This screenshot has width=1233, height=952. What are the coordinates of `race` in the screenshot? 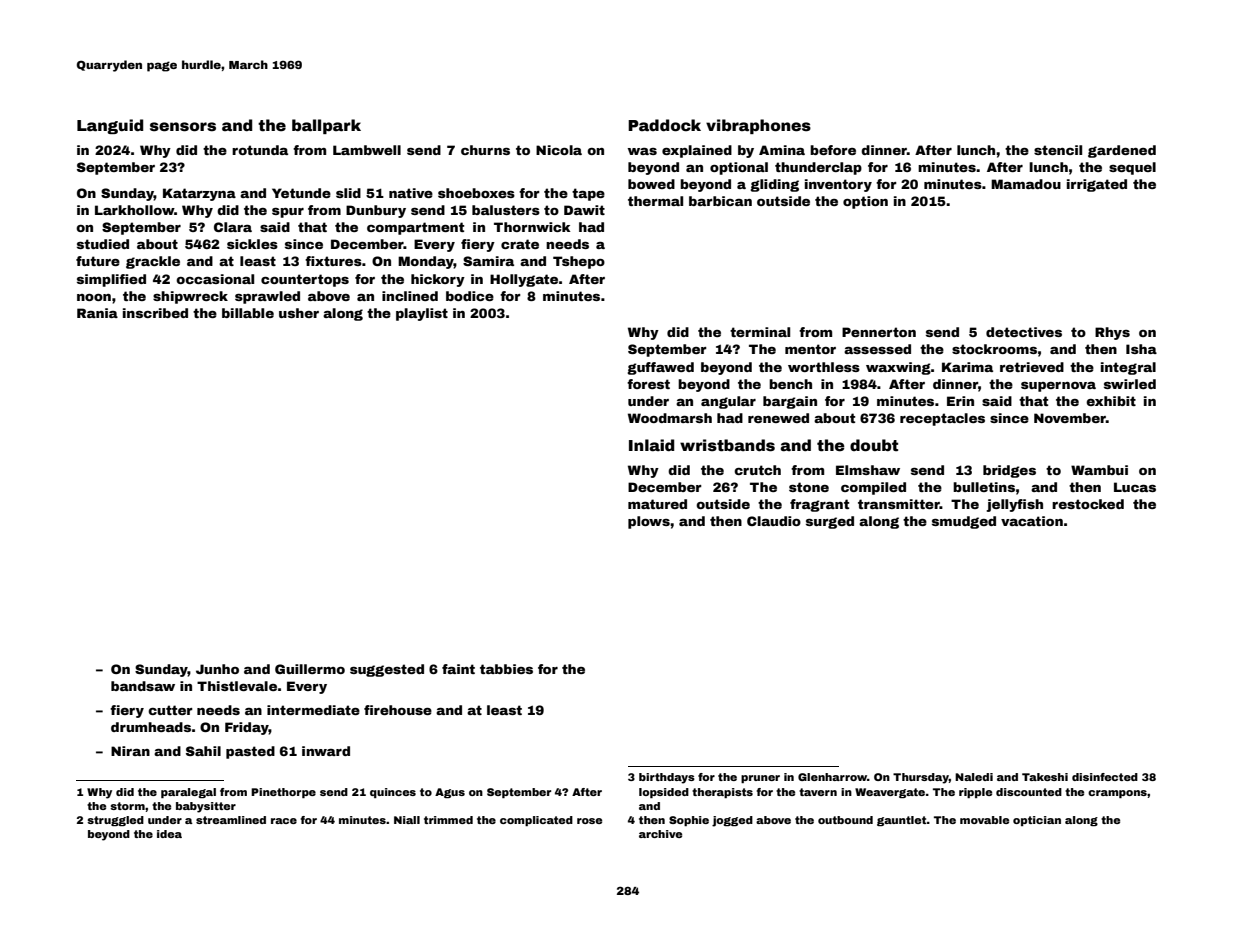 It's located at (284, 821).
